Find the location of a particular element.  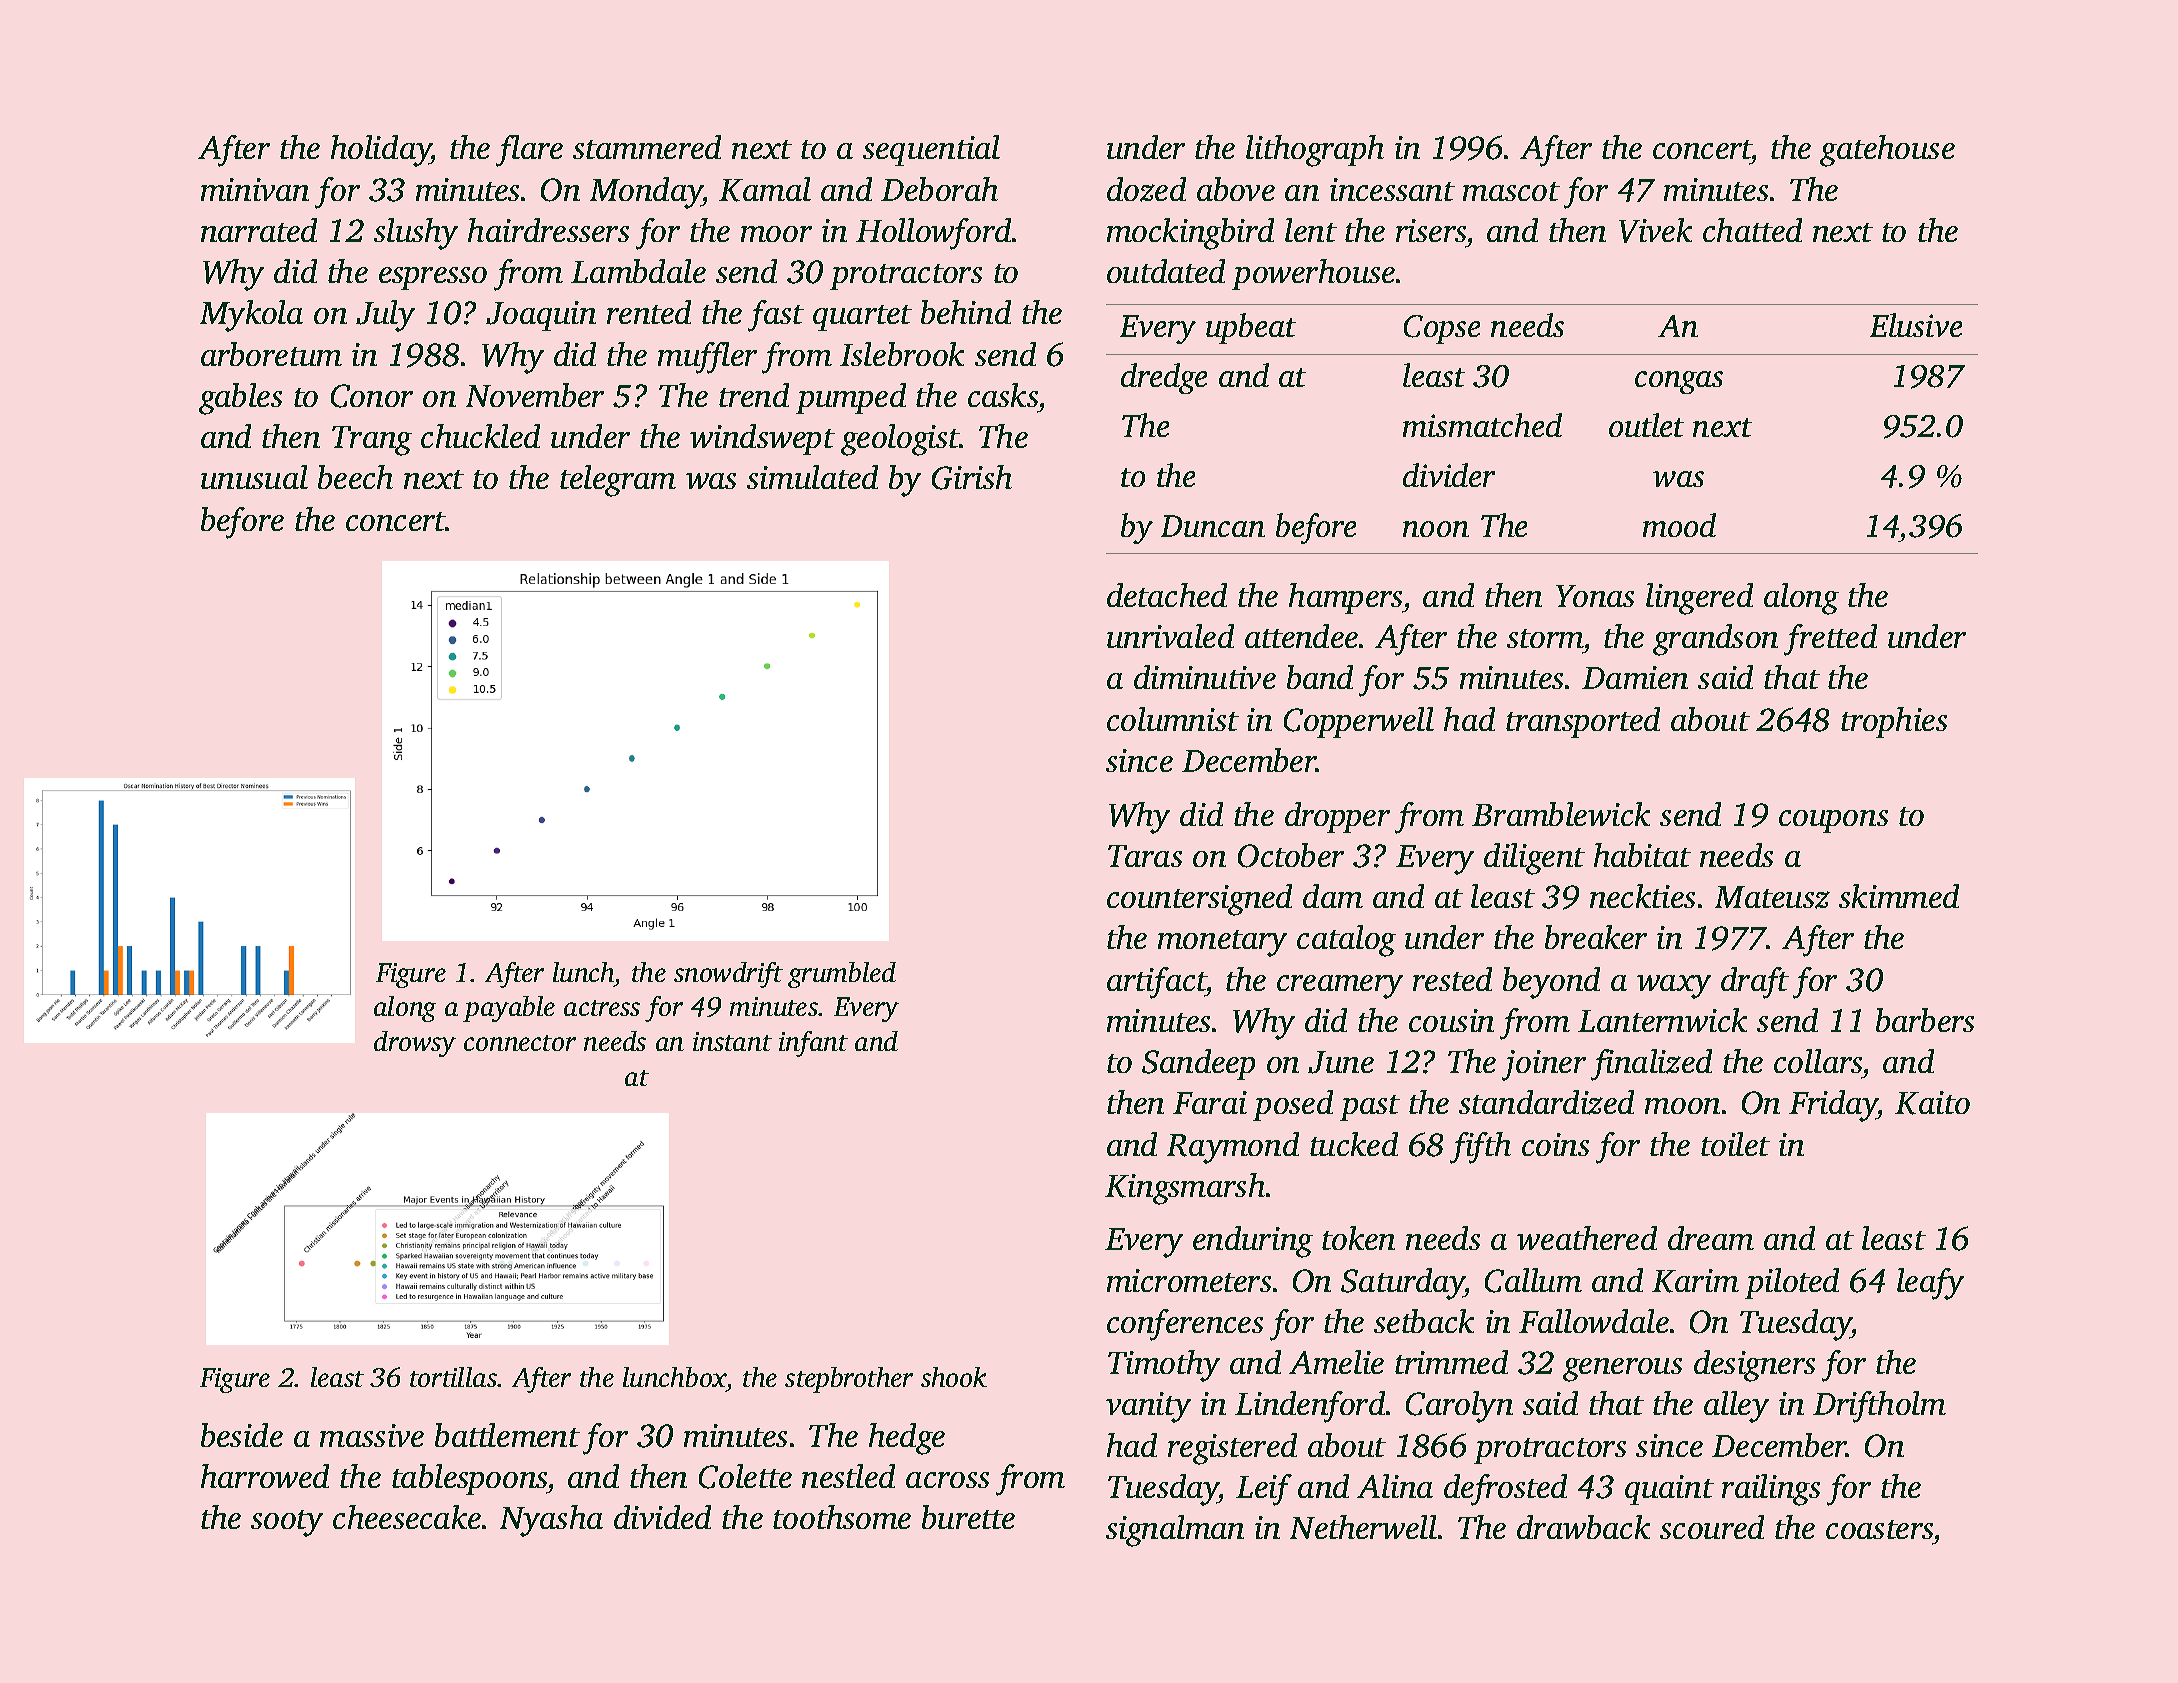

outlet is located at coordinates (1646, 425).
